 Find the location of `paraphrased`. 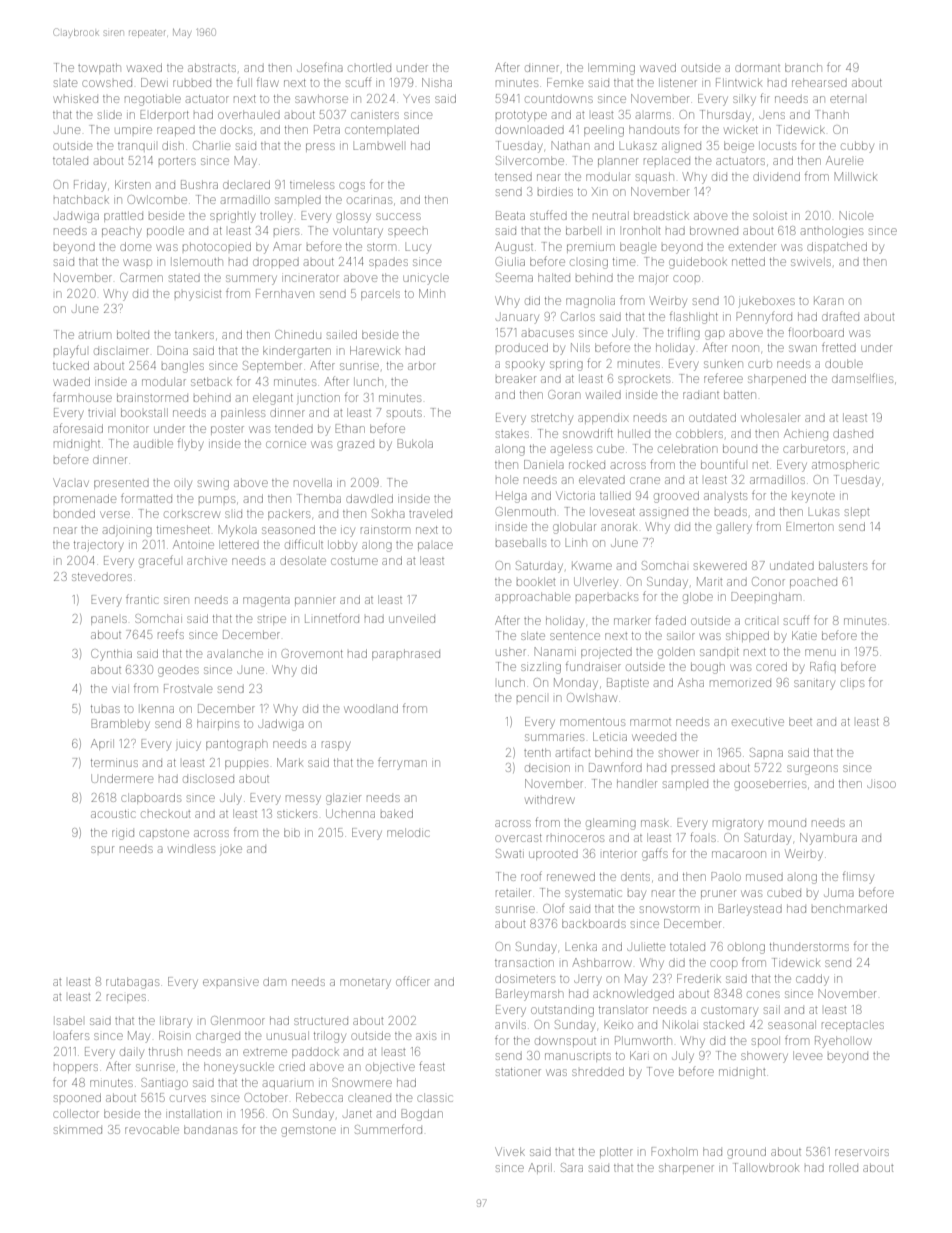

paraphrased is located at coordinates (406, 654).
